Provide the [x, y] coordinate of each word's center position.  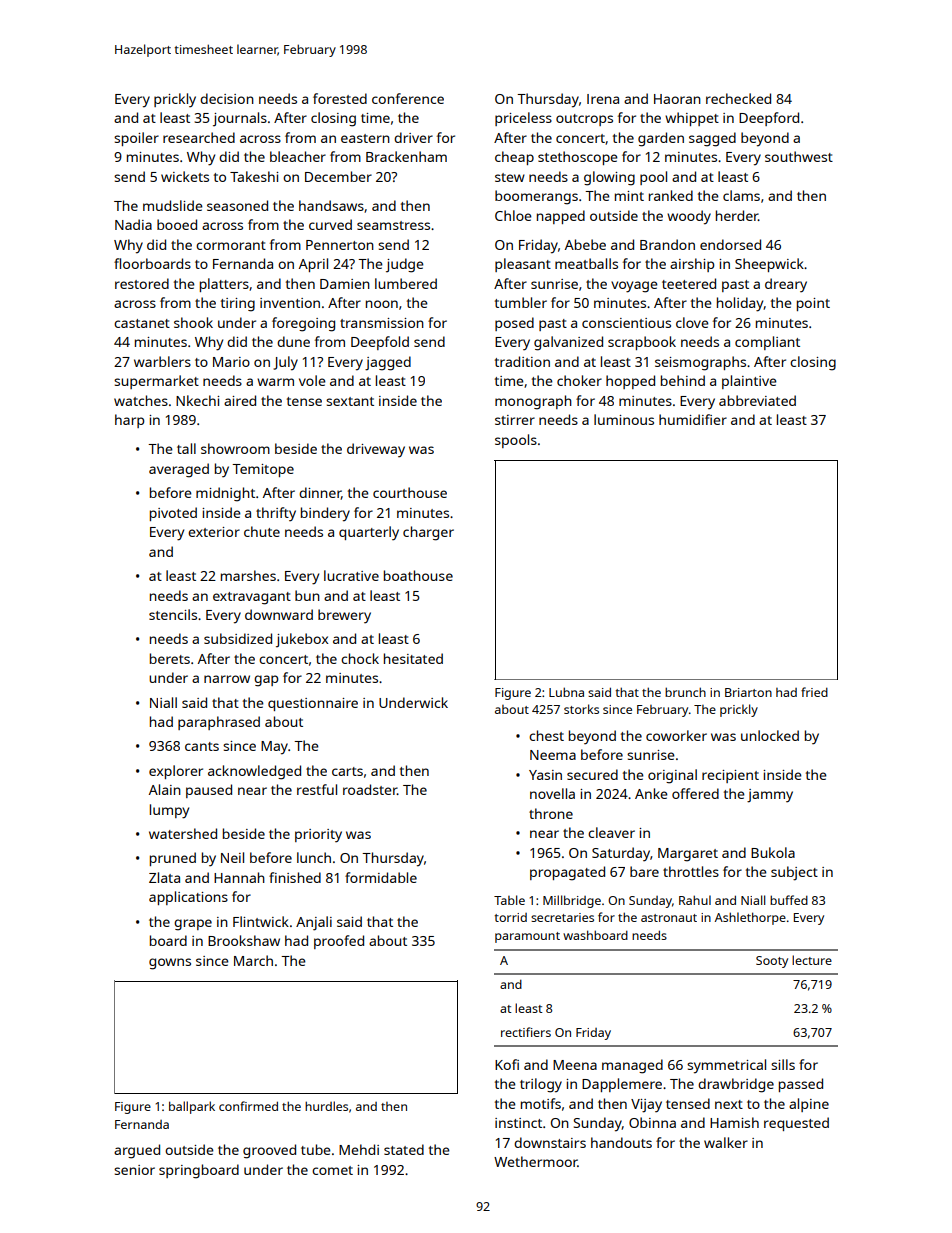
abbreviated [757, 400]
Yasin [545, 775]
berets [170, 658]
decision [227, 98]
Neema [553, 755]
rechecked [738, 98]
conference [408, 98]
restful [317, 789]
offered [695, 793]
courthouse [410, 492]
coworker [676, 735]
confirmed [248, 1106]
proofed [339, 942]
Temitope [263, 470]
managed [632, 1066]
